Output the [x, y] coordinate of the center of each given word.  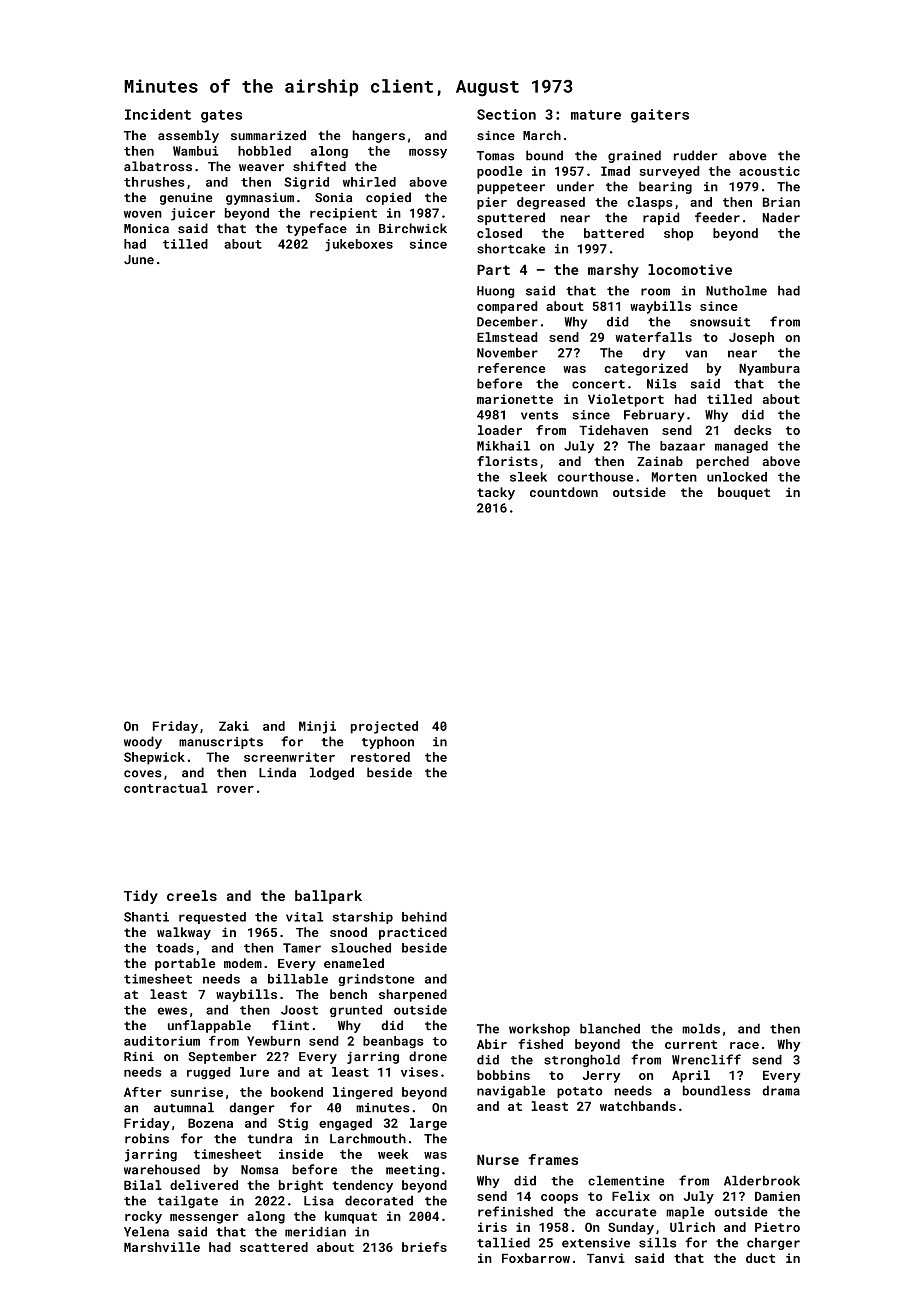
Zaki [234, 726]
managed [741, 447]
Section [506, 114]
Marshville [162, 1247]
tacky [496, 493]
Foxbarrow [536, 1258]
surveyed [669, 172]
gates [221, 116]
